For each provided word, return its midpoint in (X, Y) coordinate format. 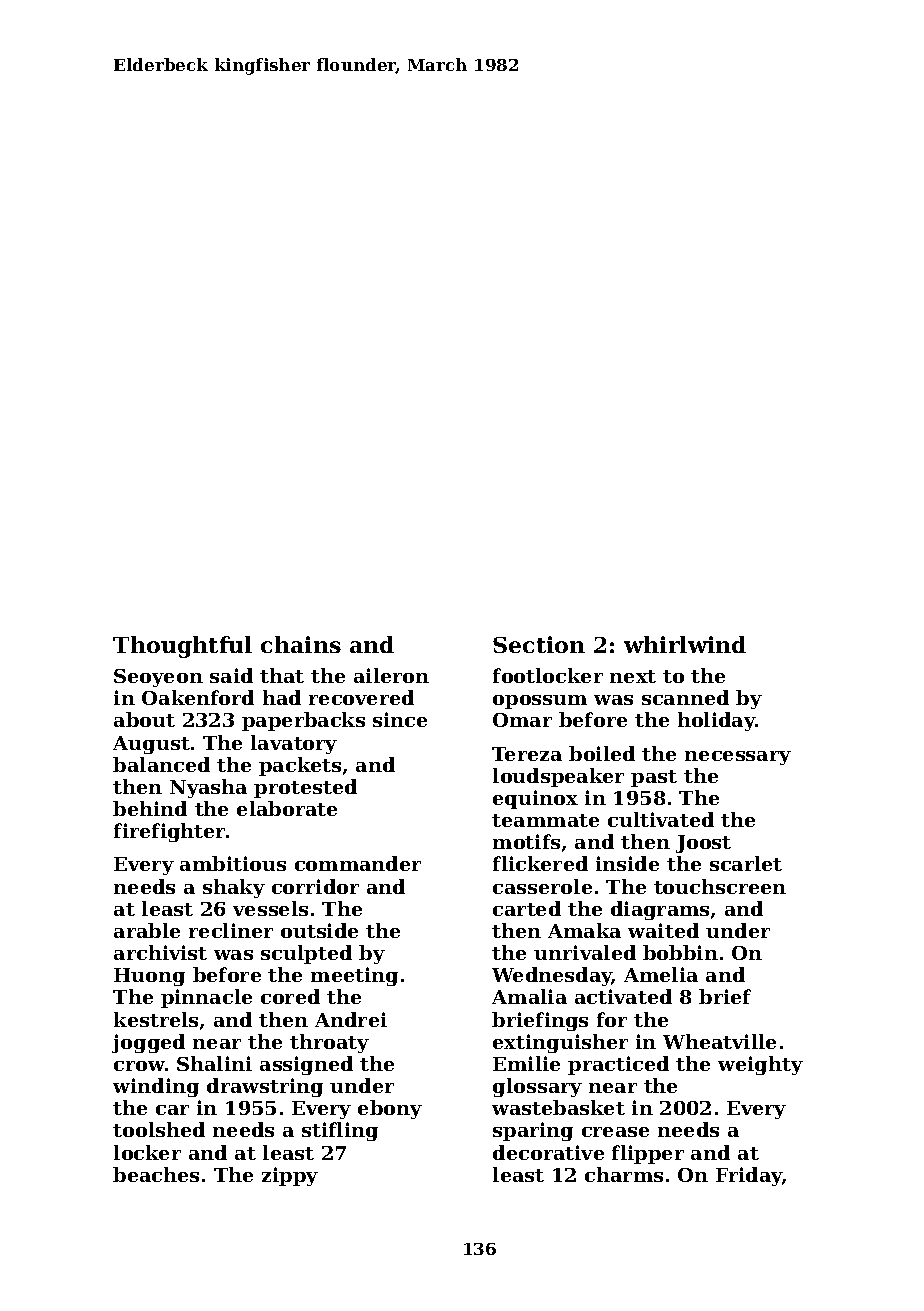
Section (539, 644)
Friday (749, 1176)
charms (624, 1174)
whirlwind (685, 644)
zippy (290, 1176)
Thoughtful (182, 647)
